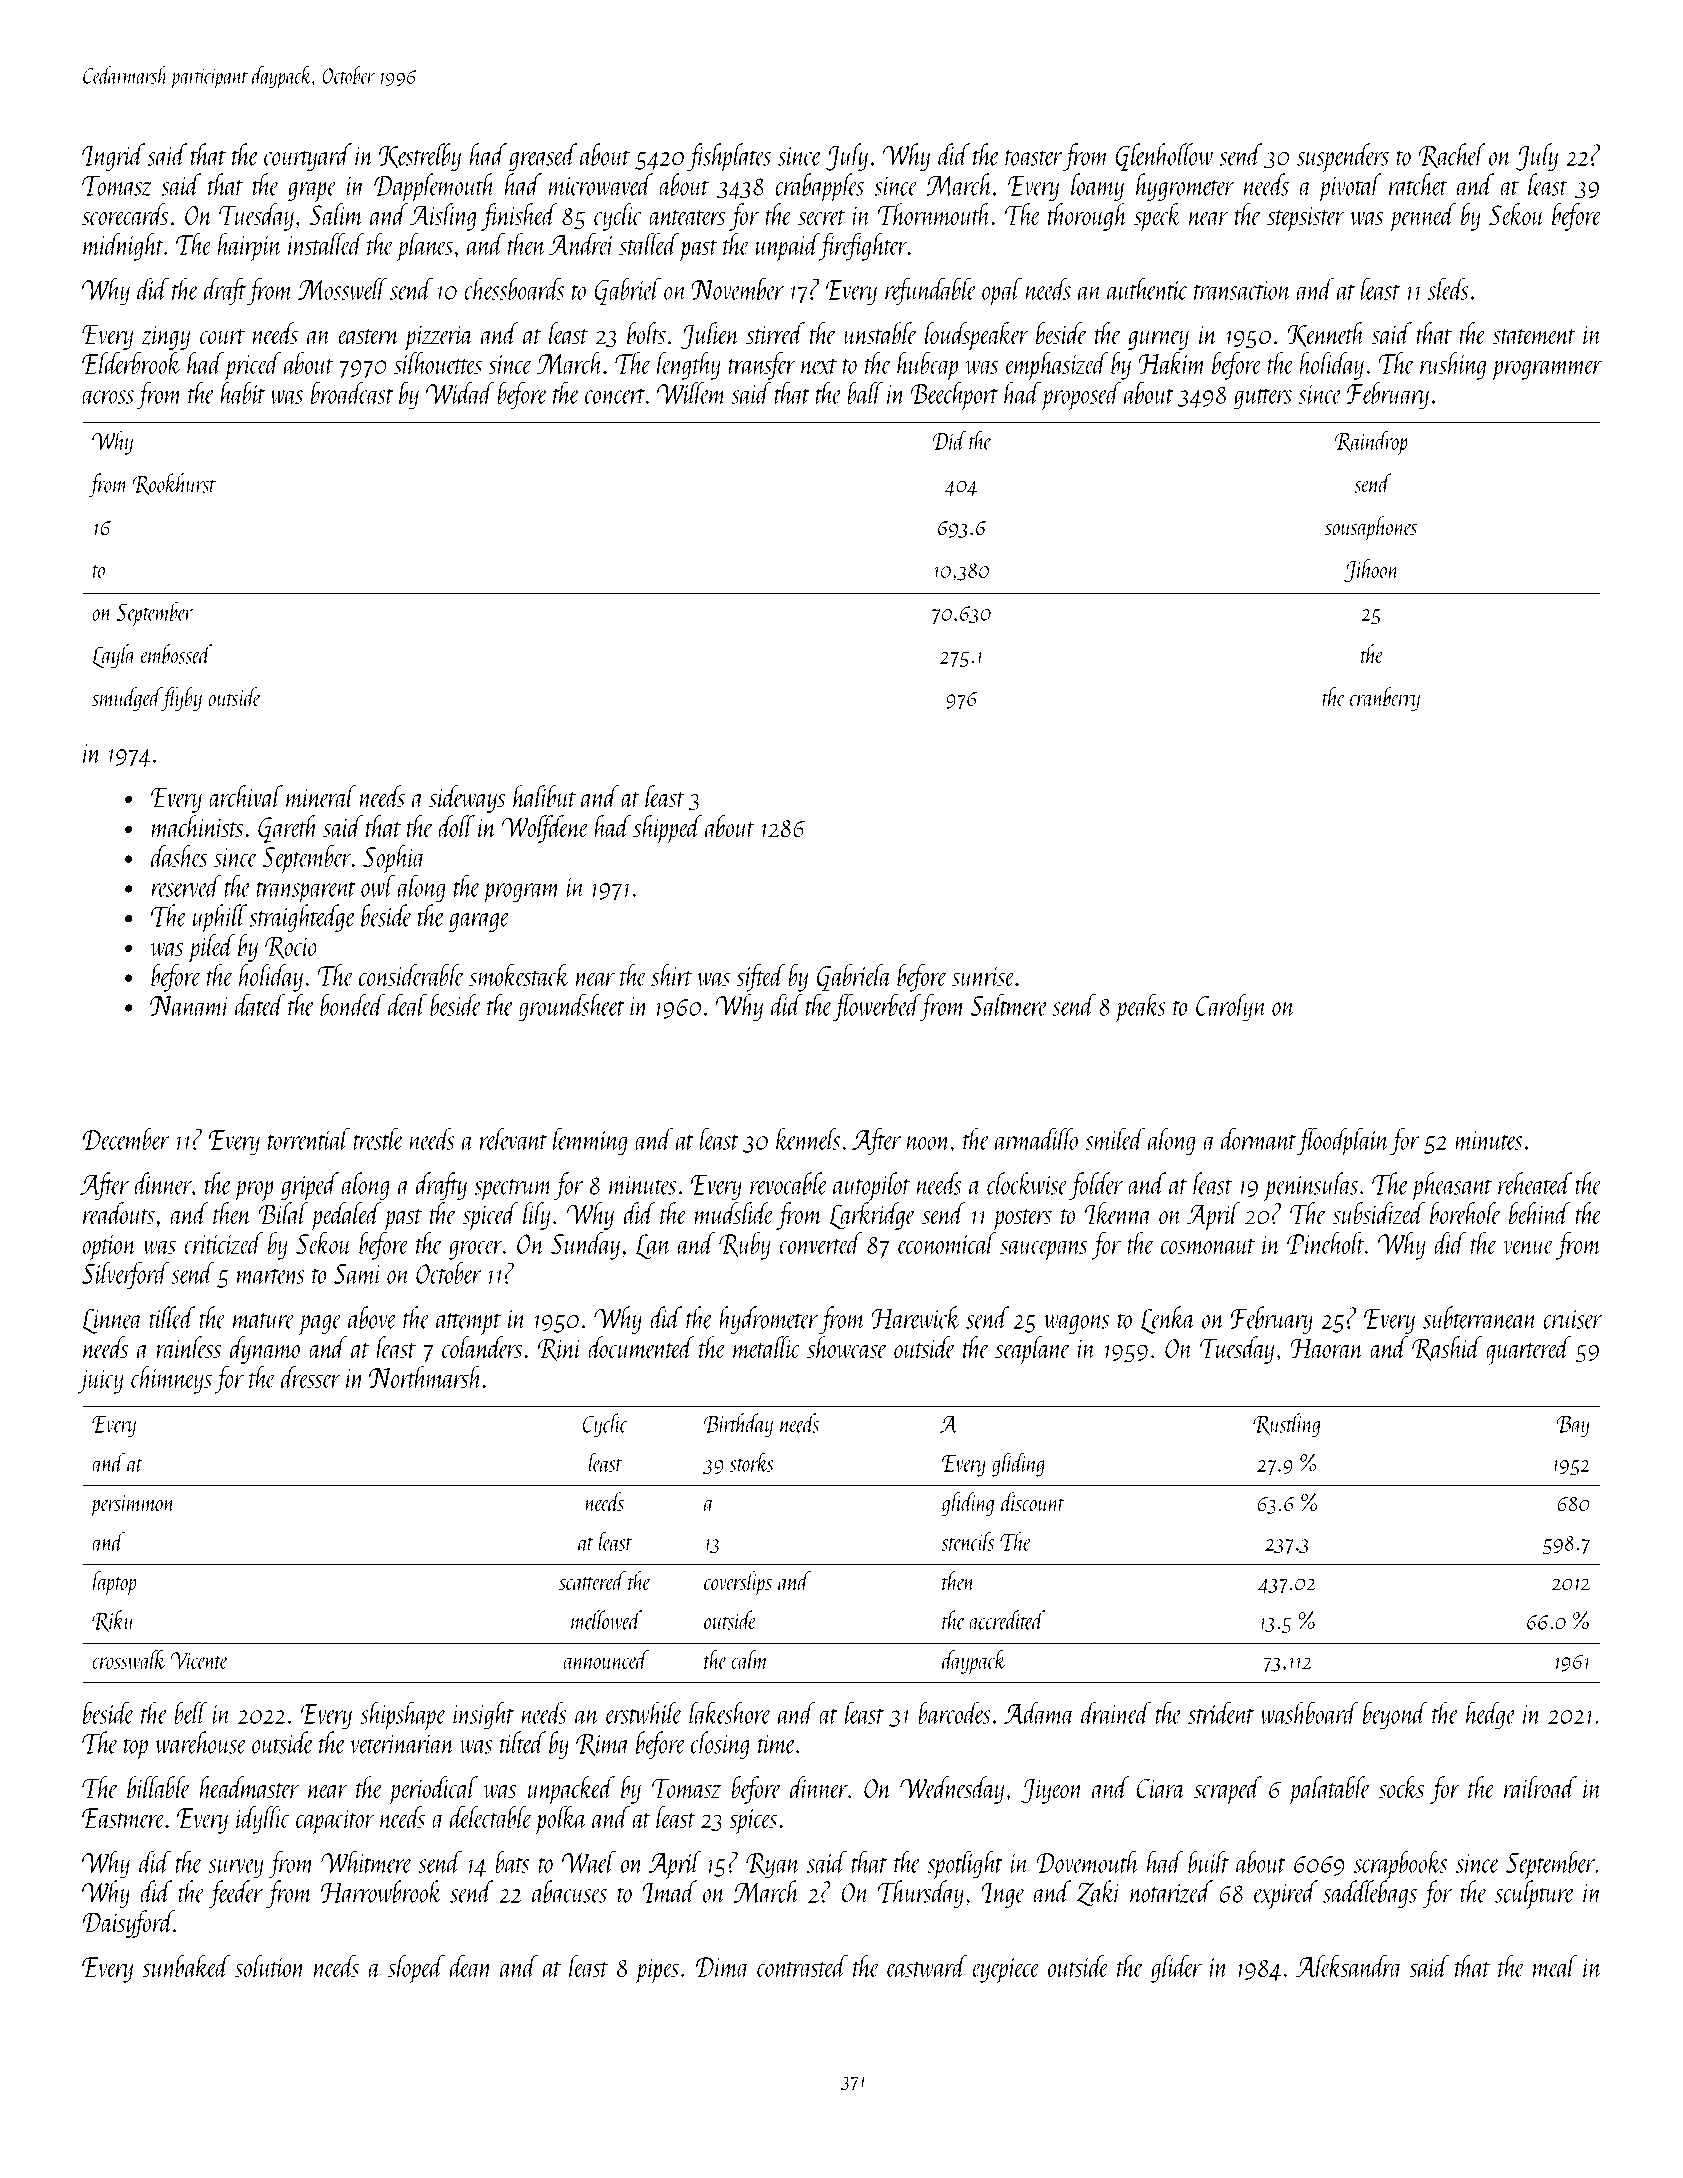 This image has width=1683, height=2178. Describe the element at coordinates (876, 1007) in the image. I see `flowerbed` at that location.
